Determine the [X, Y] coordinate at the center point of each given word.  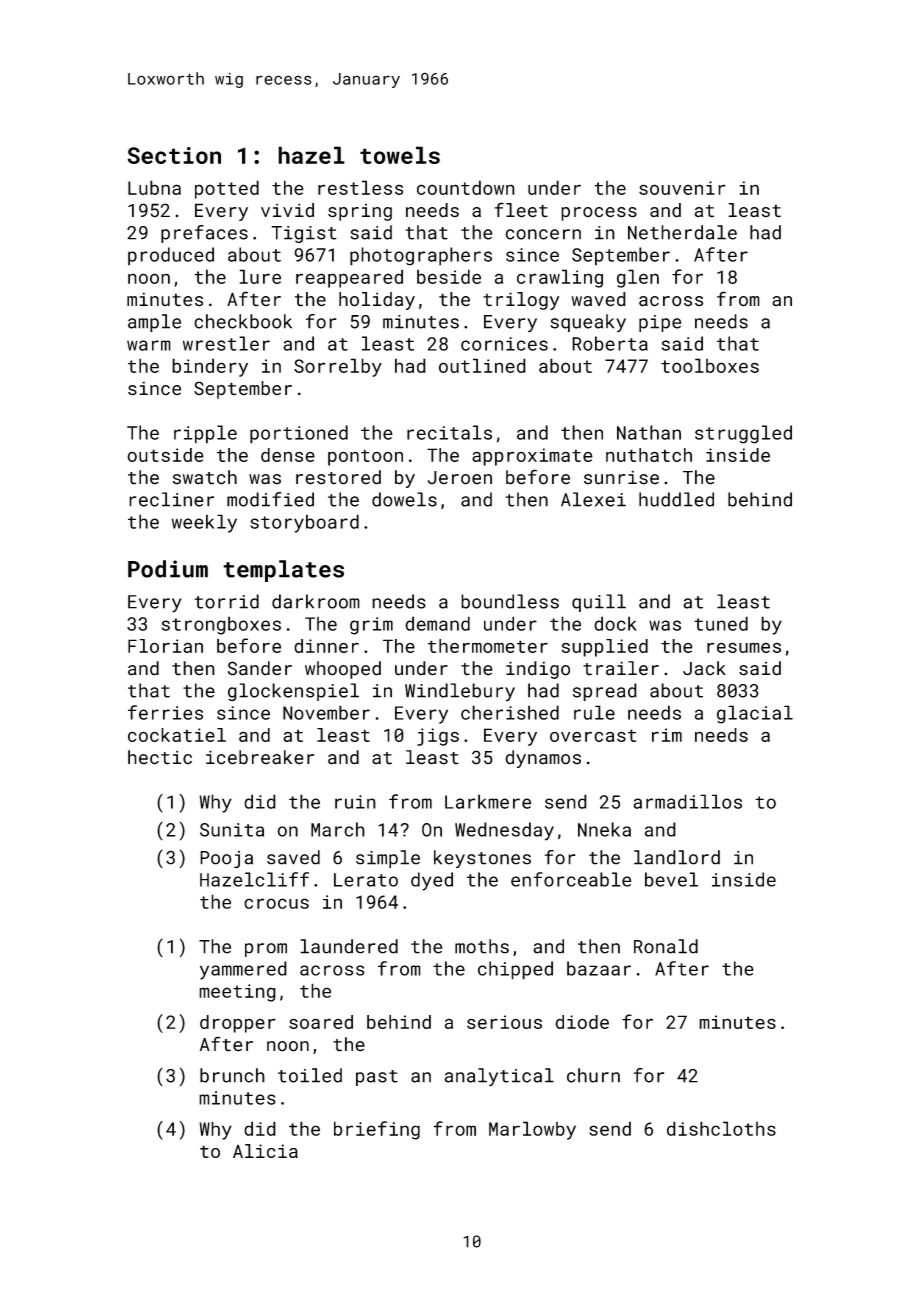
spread [605, 692]
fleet [521, 210]
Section [174, 155]
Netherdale [682, 232]
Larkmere [488, 801]
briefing [377, 1130]
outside [165, 455]
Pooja [226, 859]
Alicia [265, 1151]
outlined [482, 365]
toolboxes [710, 365]
